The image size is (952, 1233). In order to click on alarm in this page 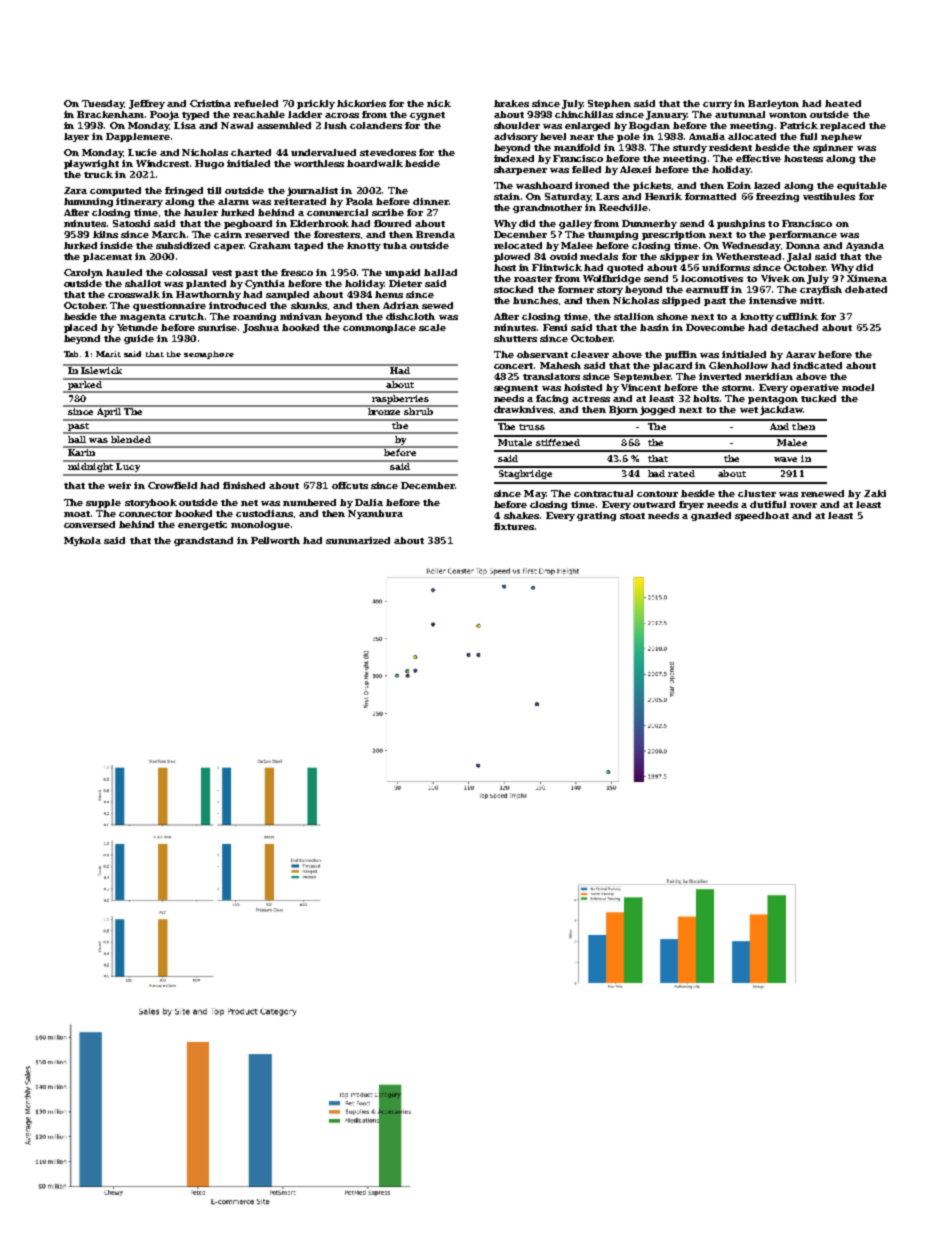, I will do `click(233, 201)`.
